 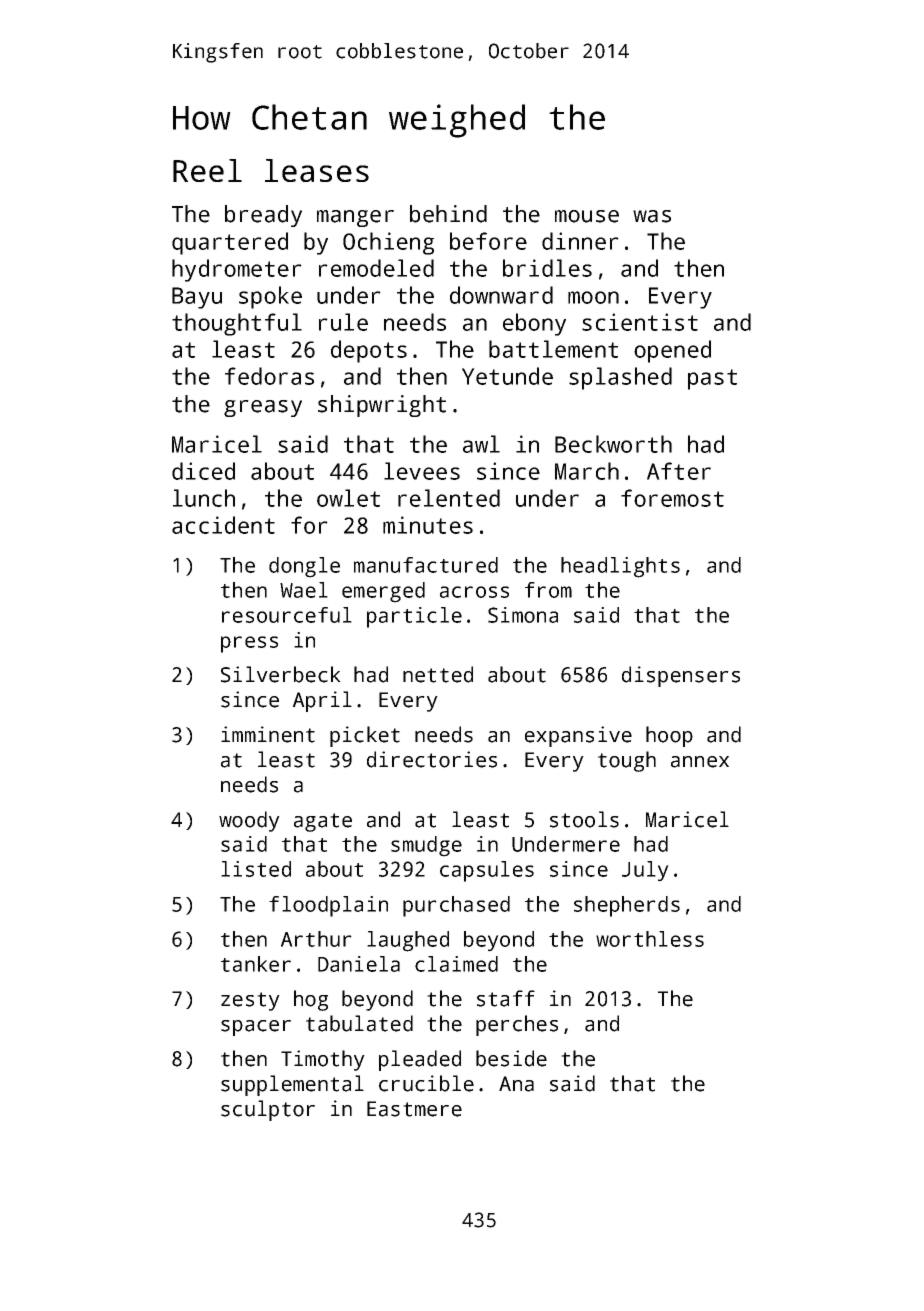 What do you see at coordinates (700, 762) in the document?
I see `annex` at bounding box center [700, 762].
